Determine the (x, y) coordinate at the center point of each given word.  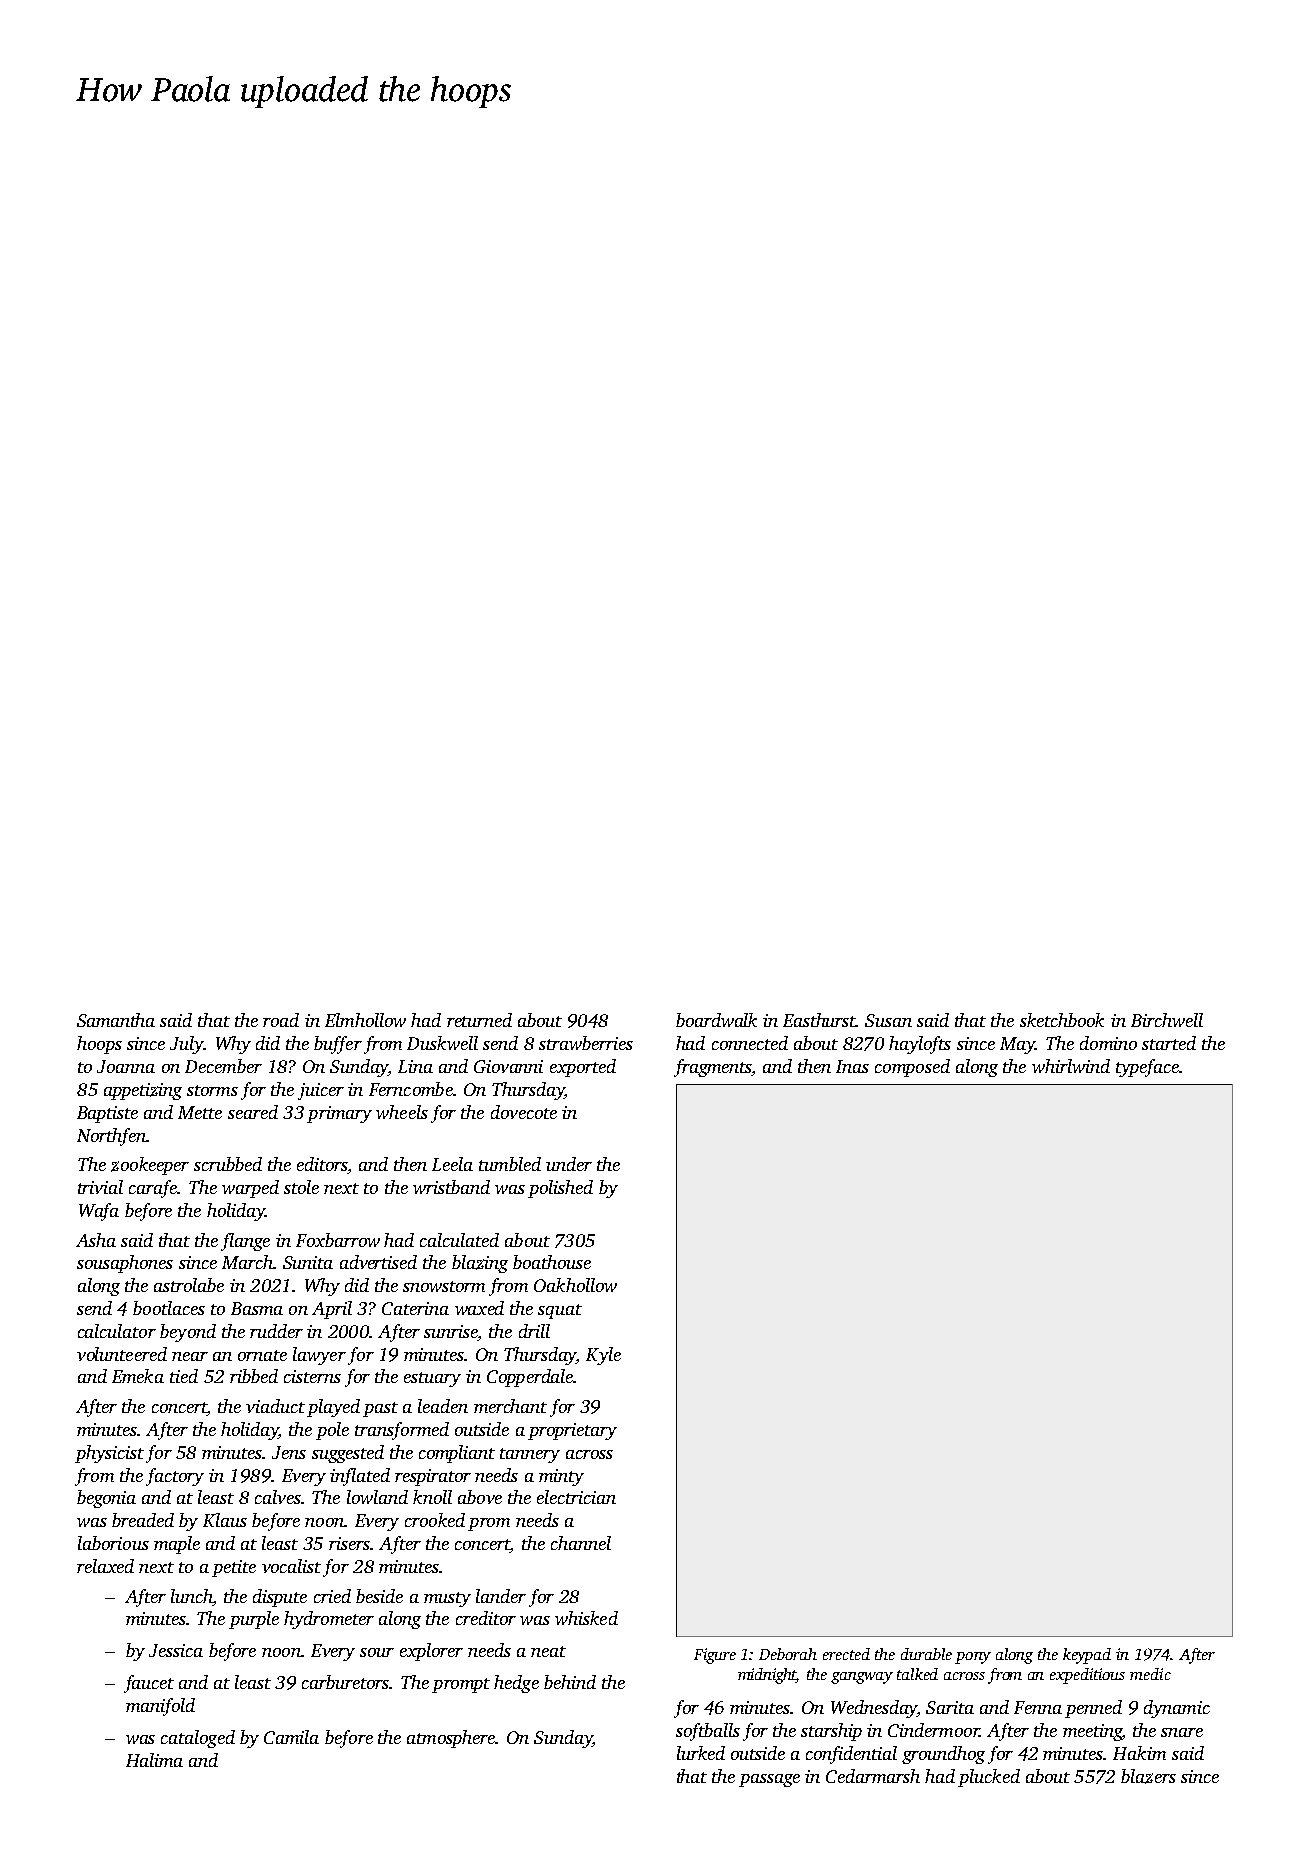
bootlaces (169, 1308)
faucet (149, 1684)
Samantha (116, 1020)
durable (926, 1654)
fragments (712, 1068)
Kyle (603, 1356)
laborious (113, 1543)
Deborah (788, 1654)
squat (560, 1311)
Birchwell (1167, 1020)
